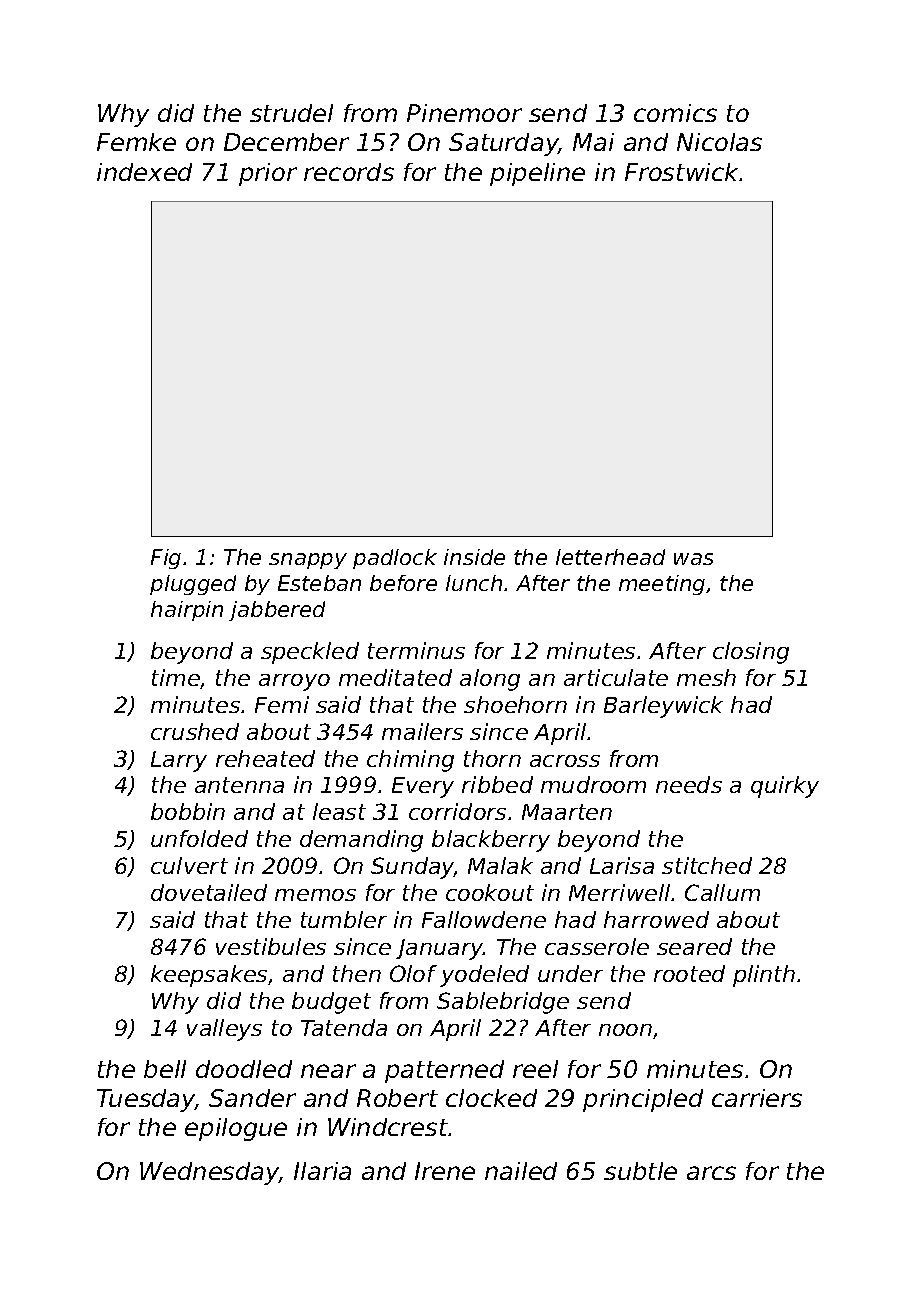 The image size is (924, 1311). I want to click on comics, so click(675, 113).
